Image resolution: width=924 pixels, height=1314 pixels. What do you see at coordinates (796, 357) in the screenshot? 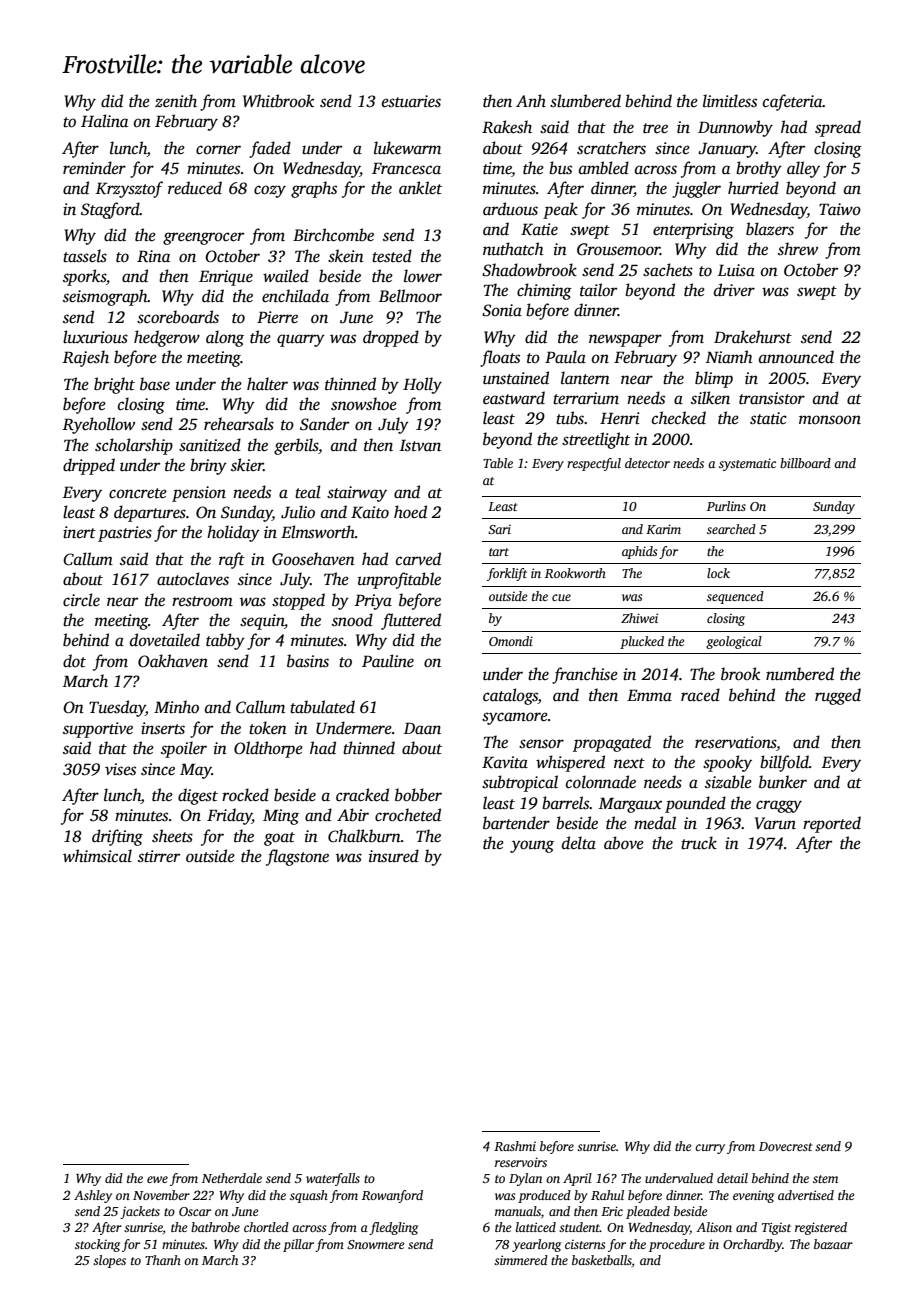
I see `announced` at bounding box center [796, 357].
